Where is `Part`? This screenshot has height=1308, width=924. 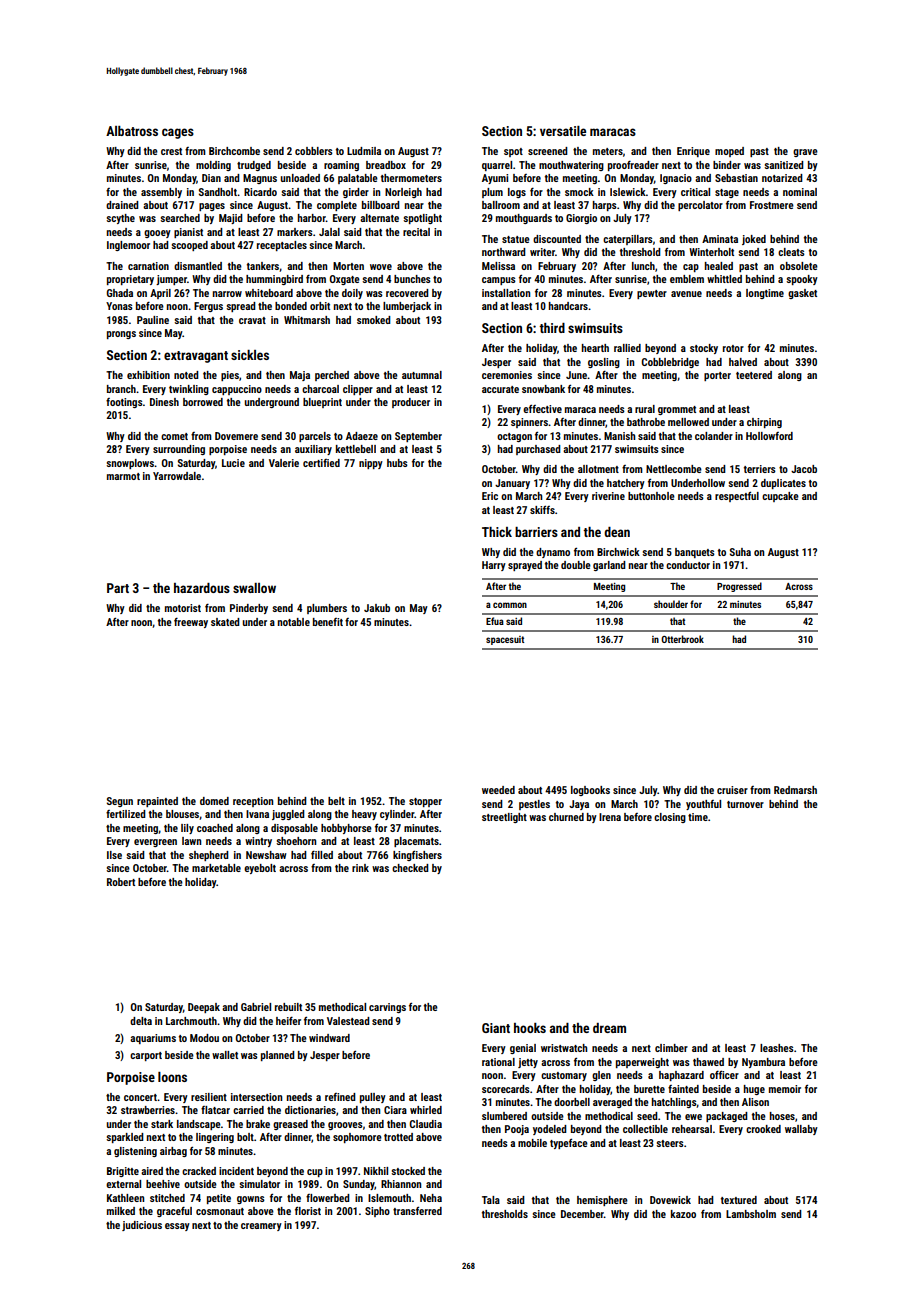
Part is located at coordinates (118, 588).
